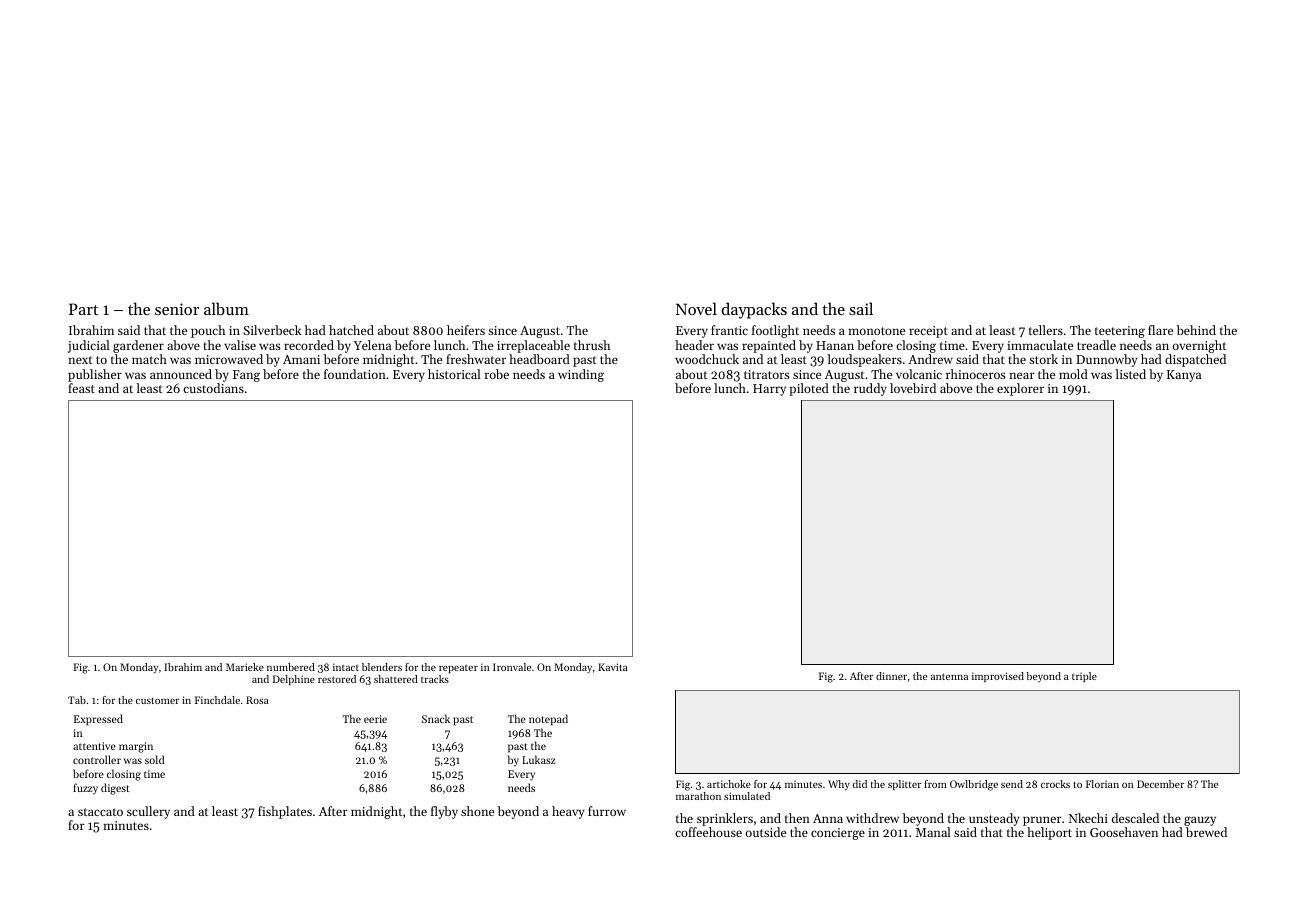 The width and height of the image is (1308, 924). Describe the element at coordinates (1102, 784) in the image. I see `Florian` at that location.
